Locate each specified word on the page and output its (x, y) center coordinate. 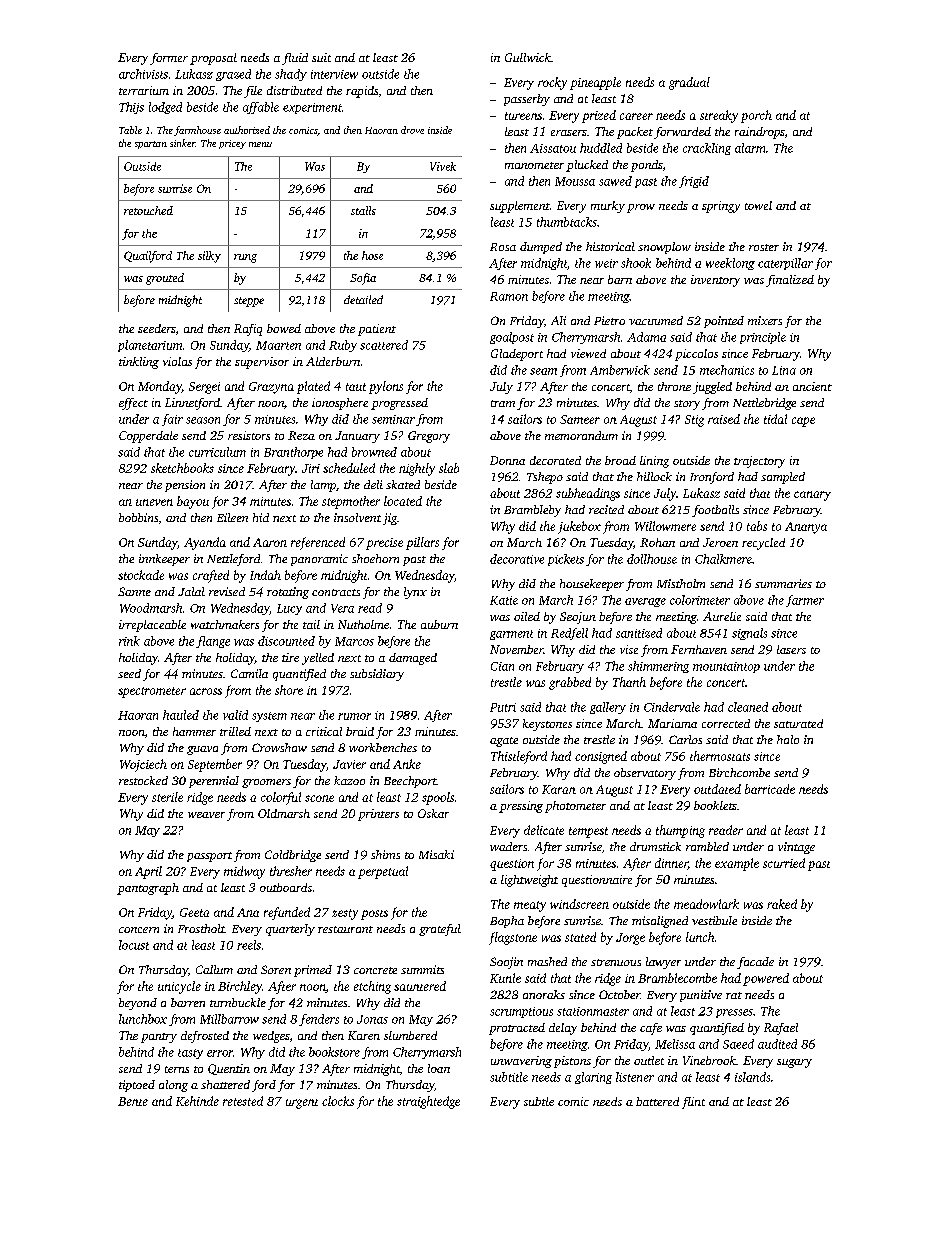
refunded (287, 913)
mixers (765, 320)
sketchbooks (182, 468)
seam (543, 371)
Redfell (569, 634)
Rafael (781, 1029)
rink (129, 641)
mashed (547, 961)
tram (503, 403)
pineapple (595, 83)
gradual (689, 83)
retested (243, 1101)
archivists (143, 74)
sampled (783, 478)
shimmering (658, 667)
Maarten (278, 345)
